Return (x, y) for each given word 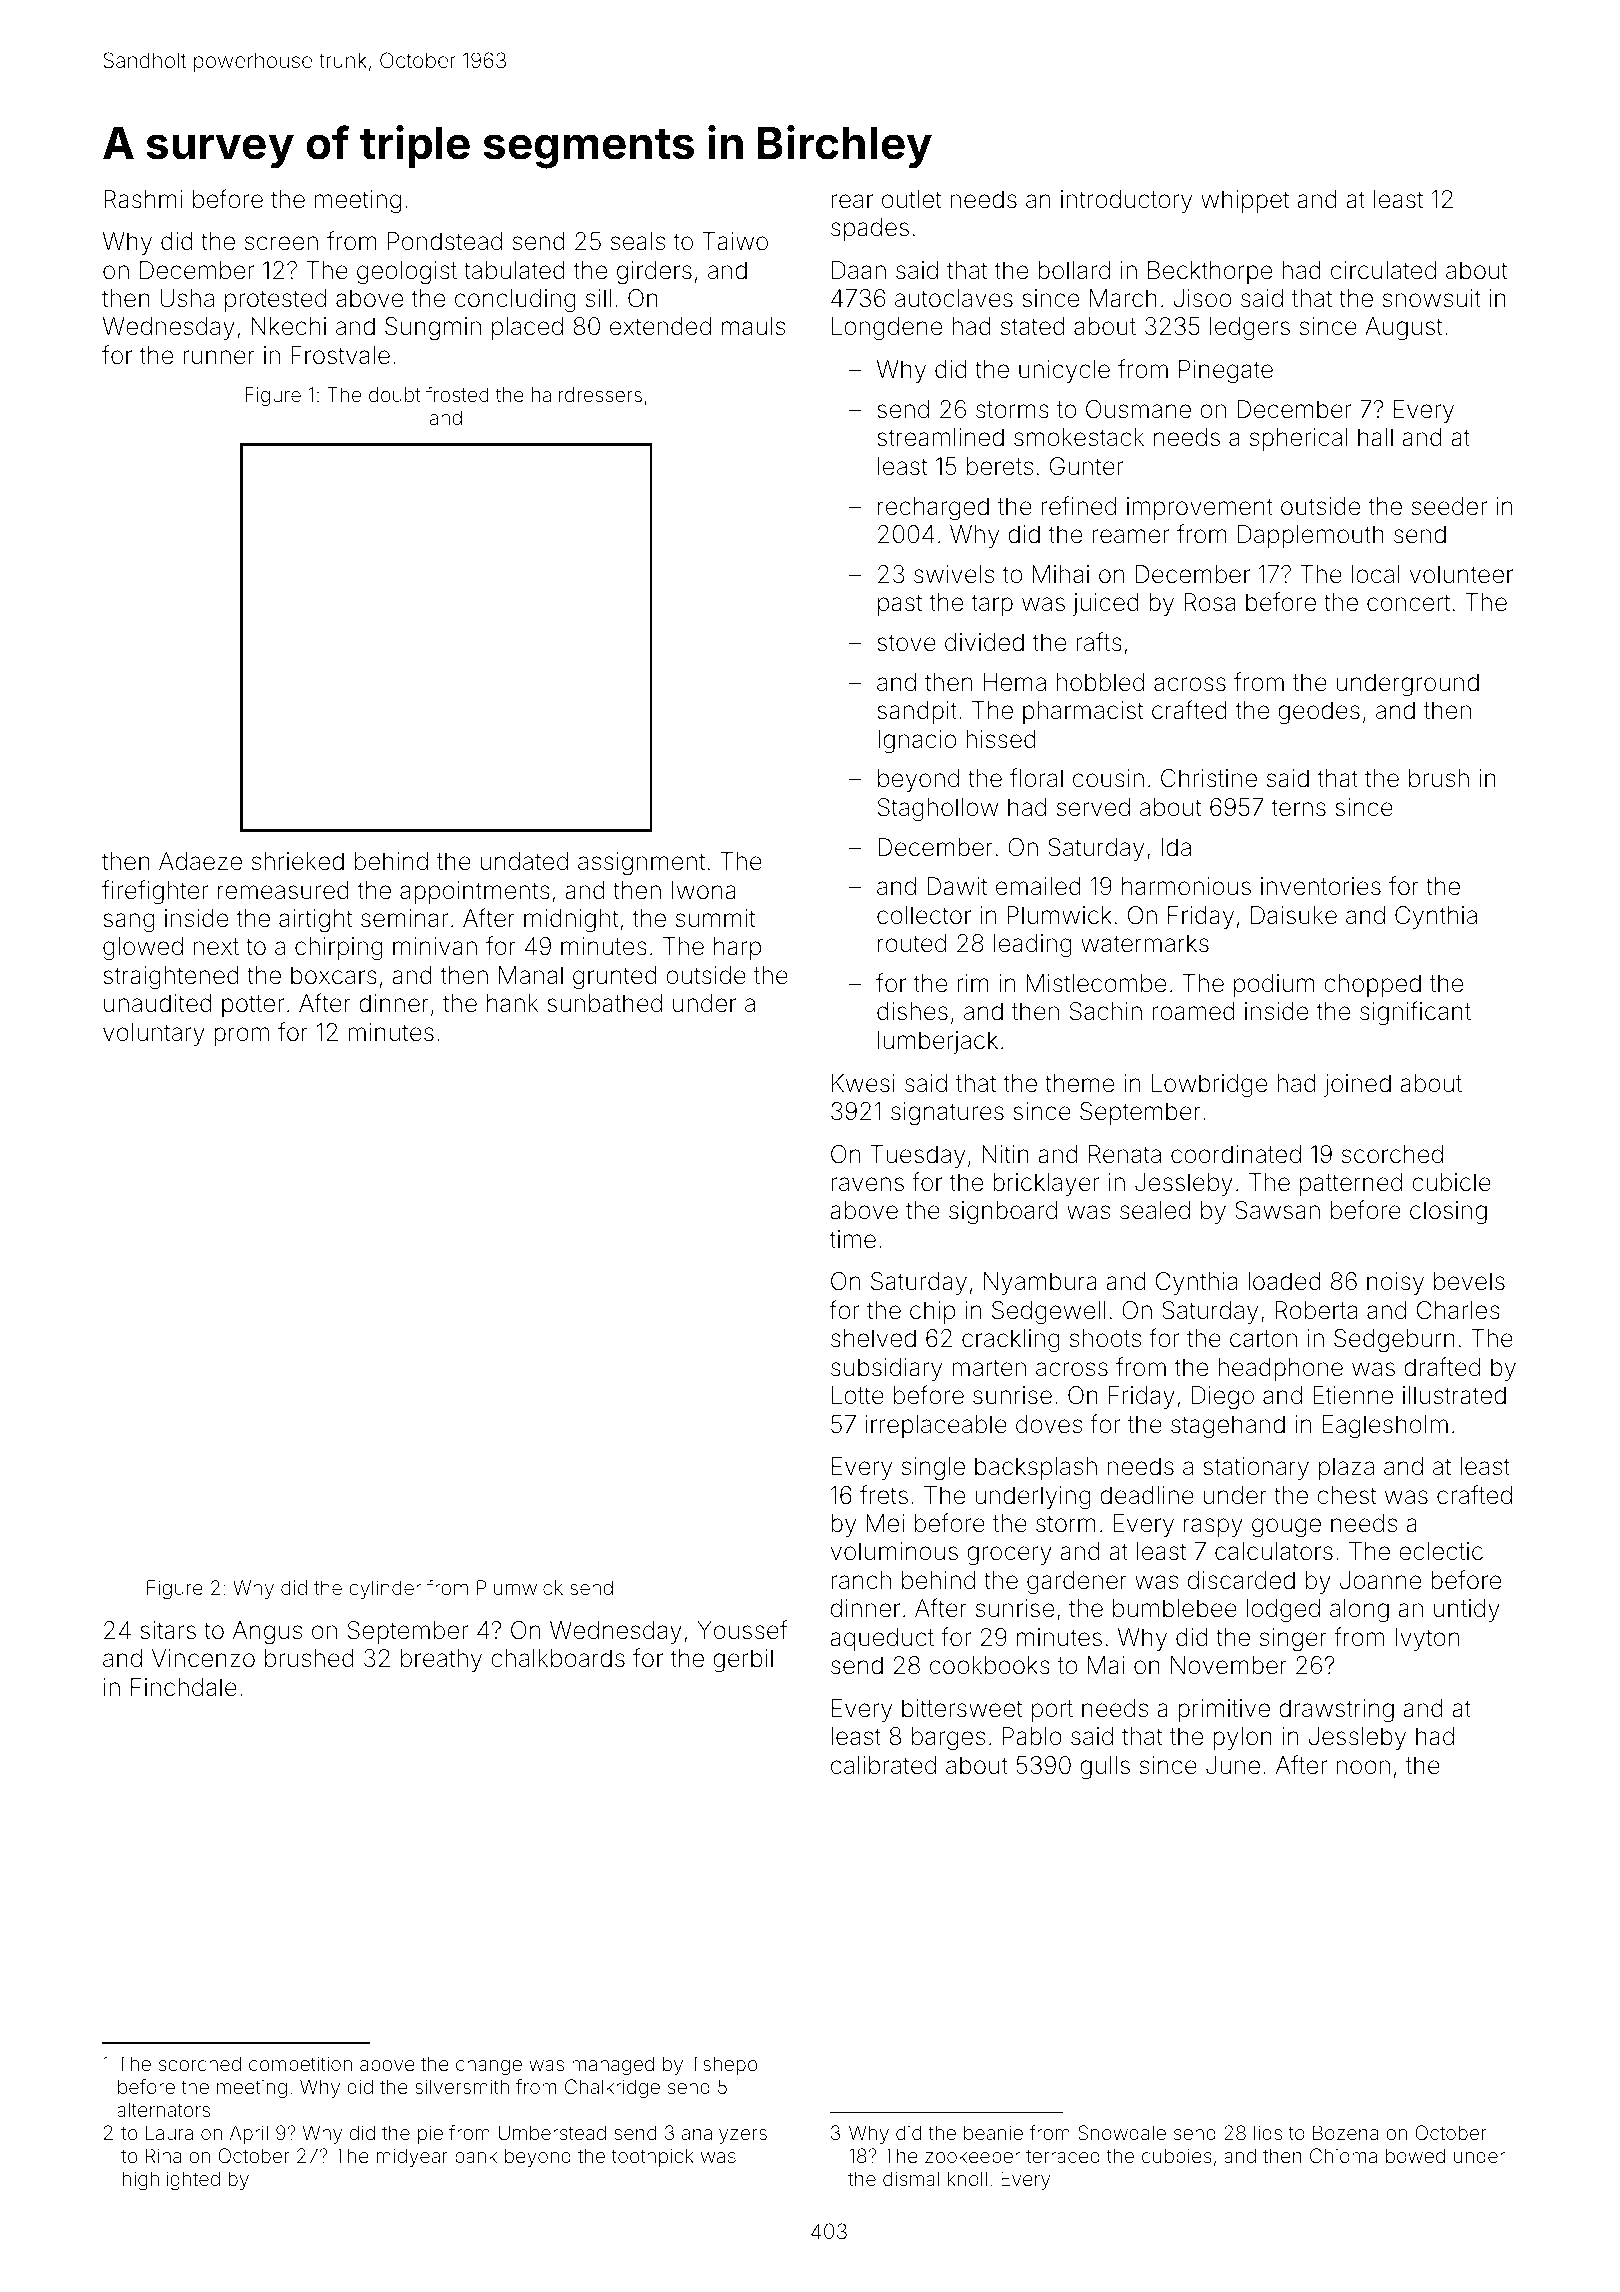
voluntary (154, 1034)
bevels (1469, 1281)
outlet (911, 199)
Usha (187, 298)
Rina (163, 2155)
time (853, 1239)
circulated (1383, 270)
